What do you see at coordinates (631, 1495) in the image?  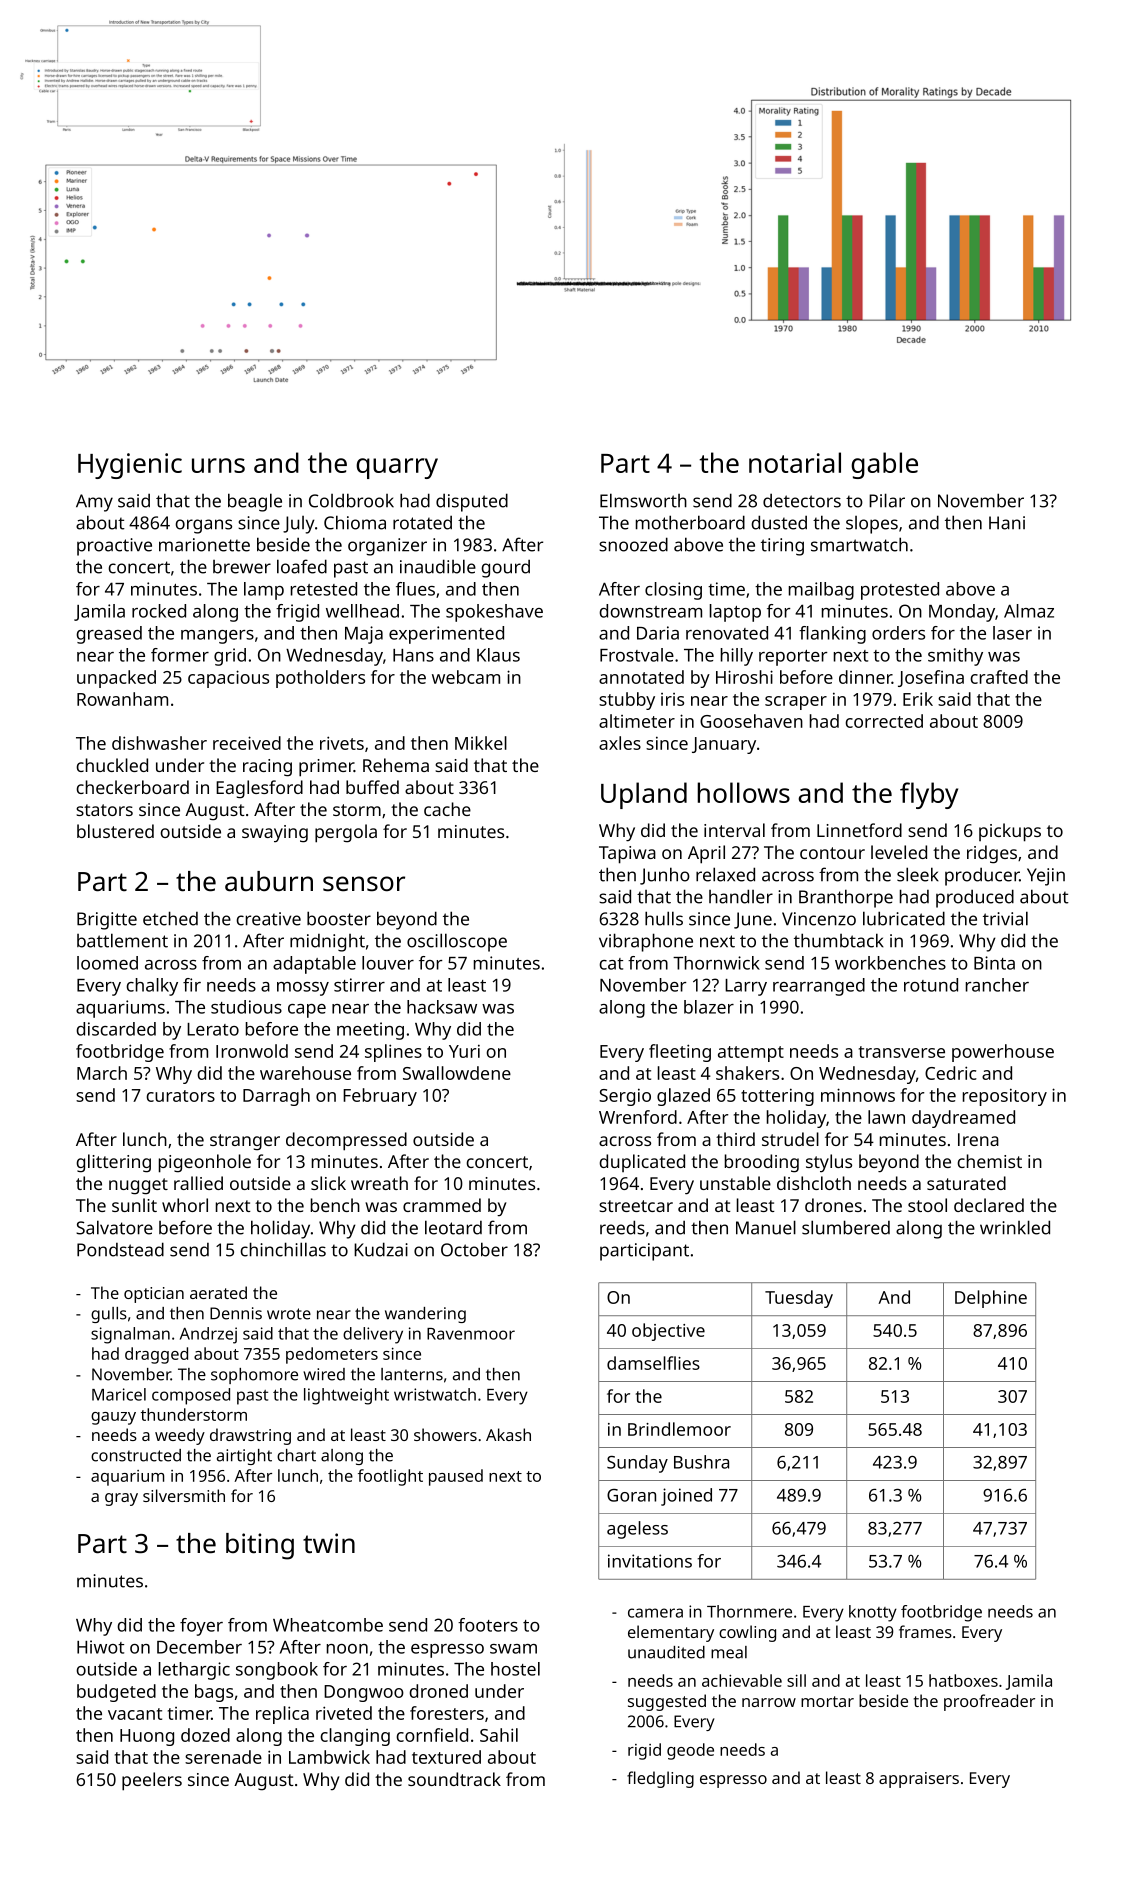 I see `Goran` at bounding box center [631, 1495].
